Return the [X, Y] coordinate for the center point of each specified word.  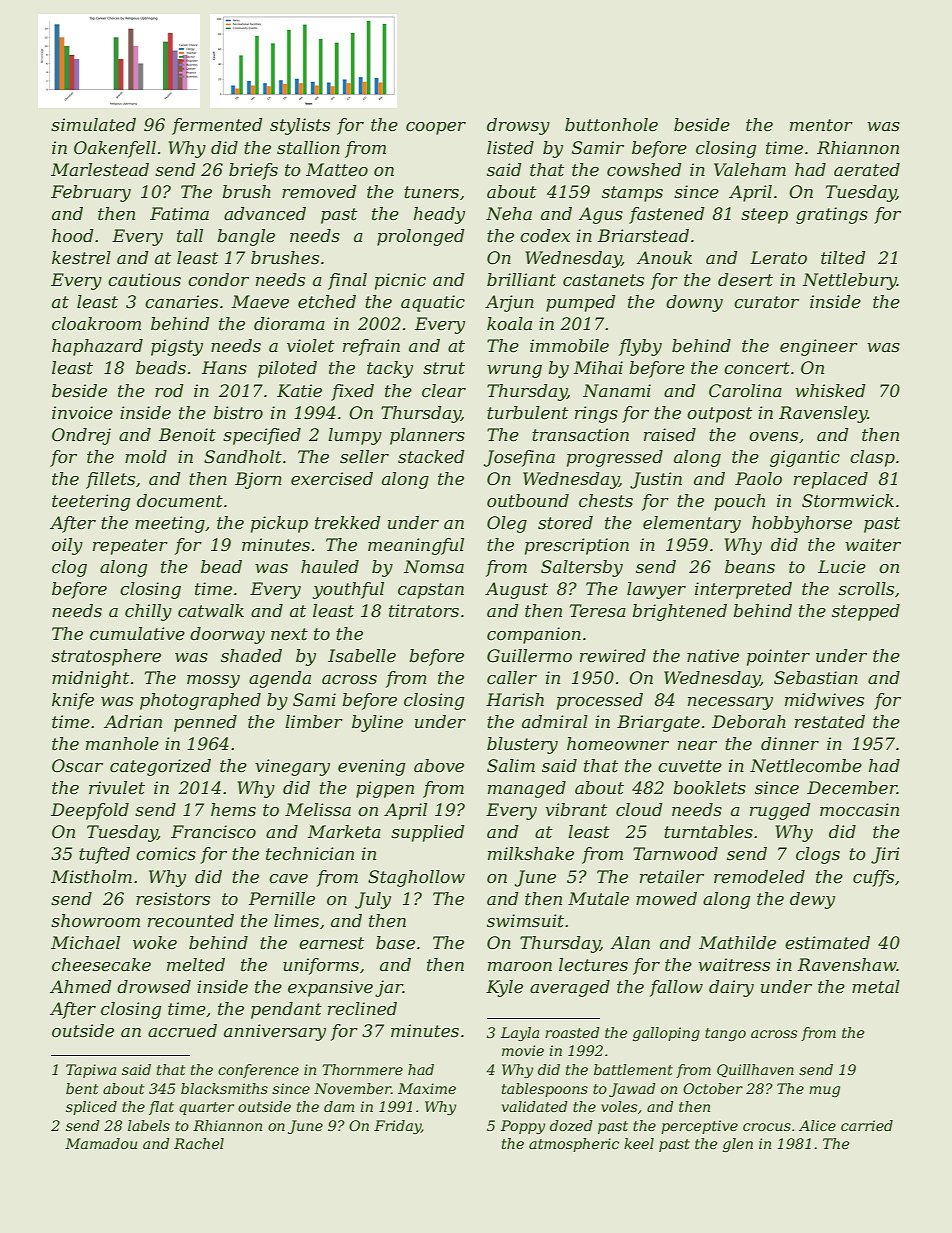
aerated [867, 170]
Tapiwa [91, 1071]
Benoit [187, 434]
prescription [577, 546]
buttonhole [611, 125]
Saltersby [582, 568]
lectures [593, 965]
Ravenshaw [847, 965]
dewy [812, 900]
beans [750, 567]
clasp [872, 458]
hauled [330, 567]
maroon [520, 967]
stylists [300, 126]
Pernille [282, 898]
